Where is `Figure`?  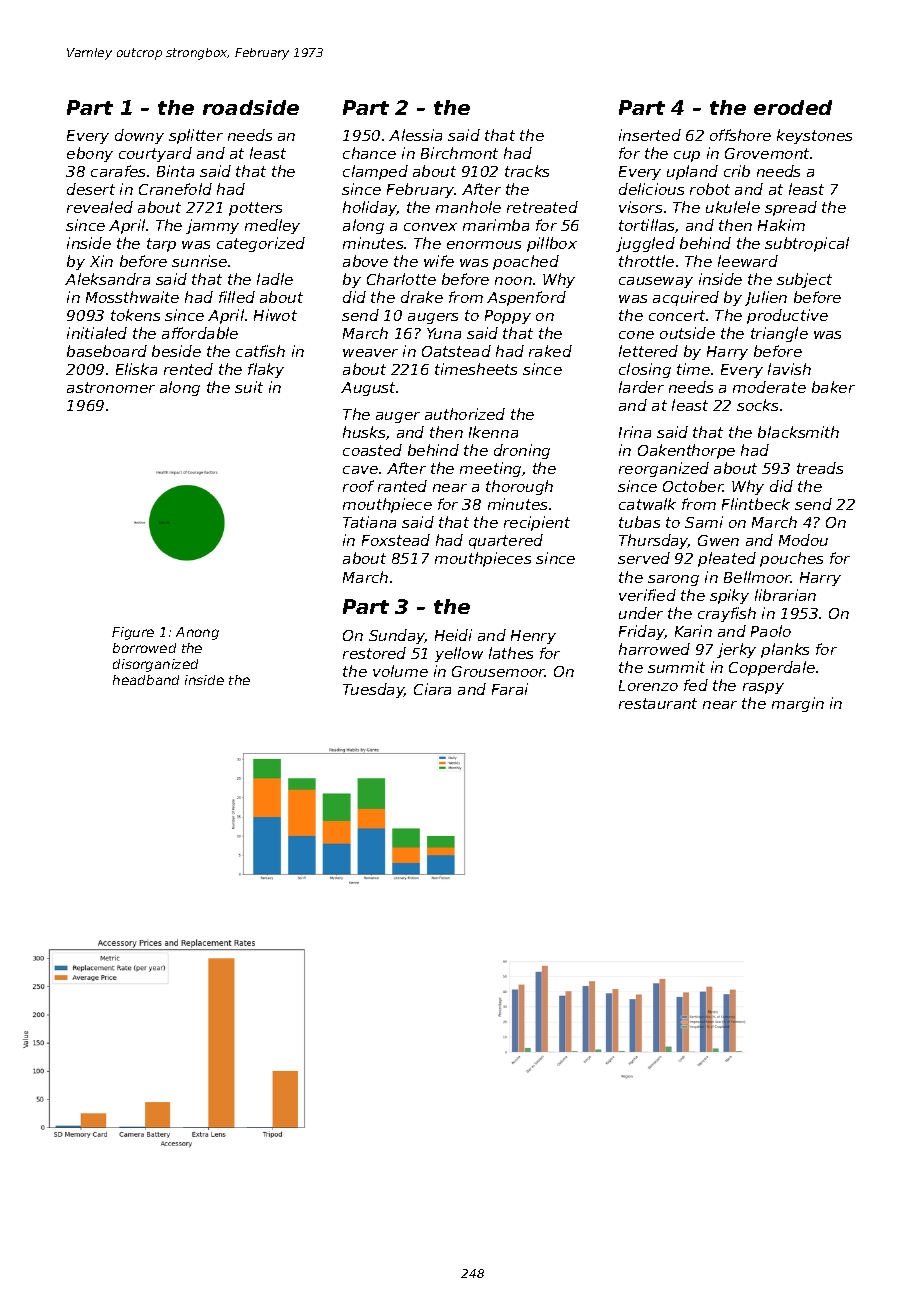
Figure is located at coordinates (133, 633).
